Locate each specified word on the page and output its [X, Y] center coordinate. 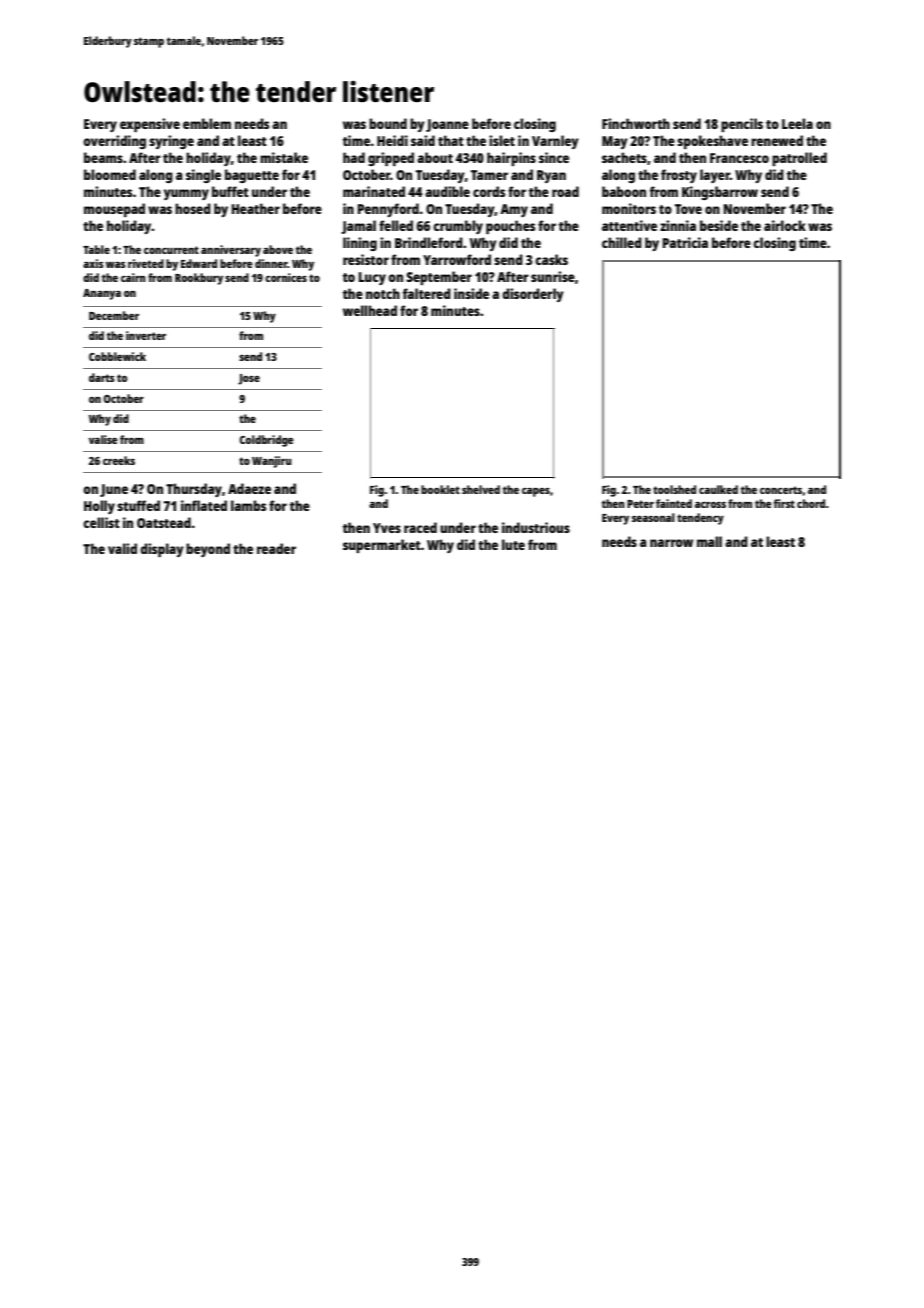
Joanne [447, 125]
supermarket [382, 546]
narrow [671, 543]
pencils [742, 125]
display [162, 550]
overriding [114, 142]
